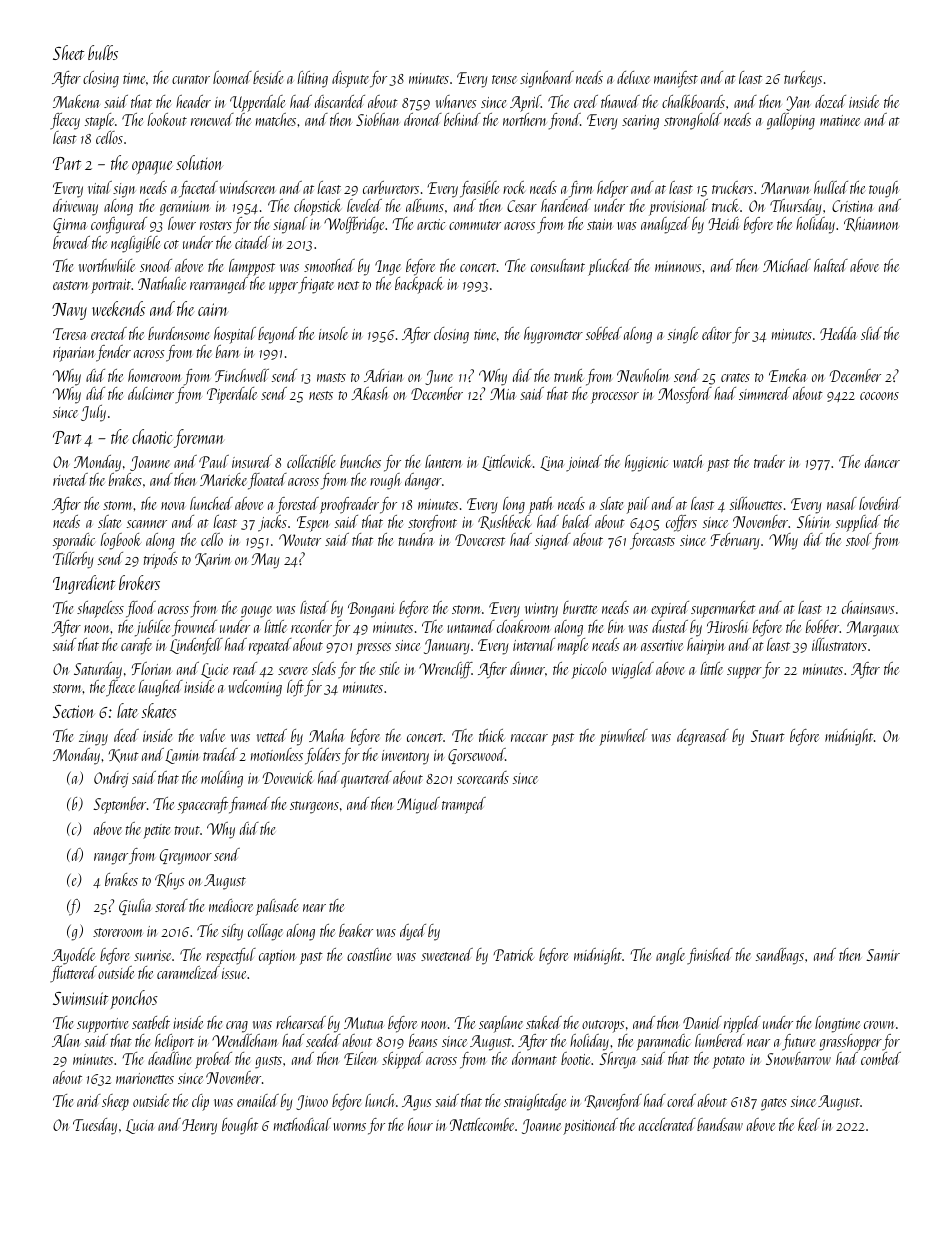  What do you see at coordinates (838, 333) in the page?
I see `Hedda` at bounding box center [838, 333].
